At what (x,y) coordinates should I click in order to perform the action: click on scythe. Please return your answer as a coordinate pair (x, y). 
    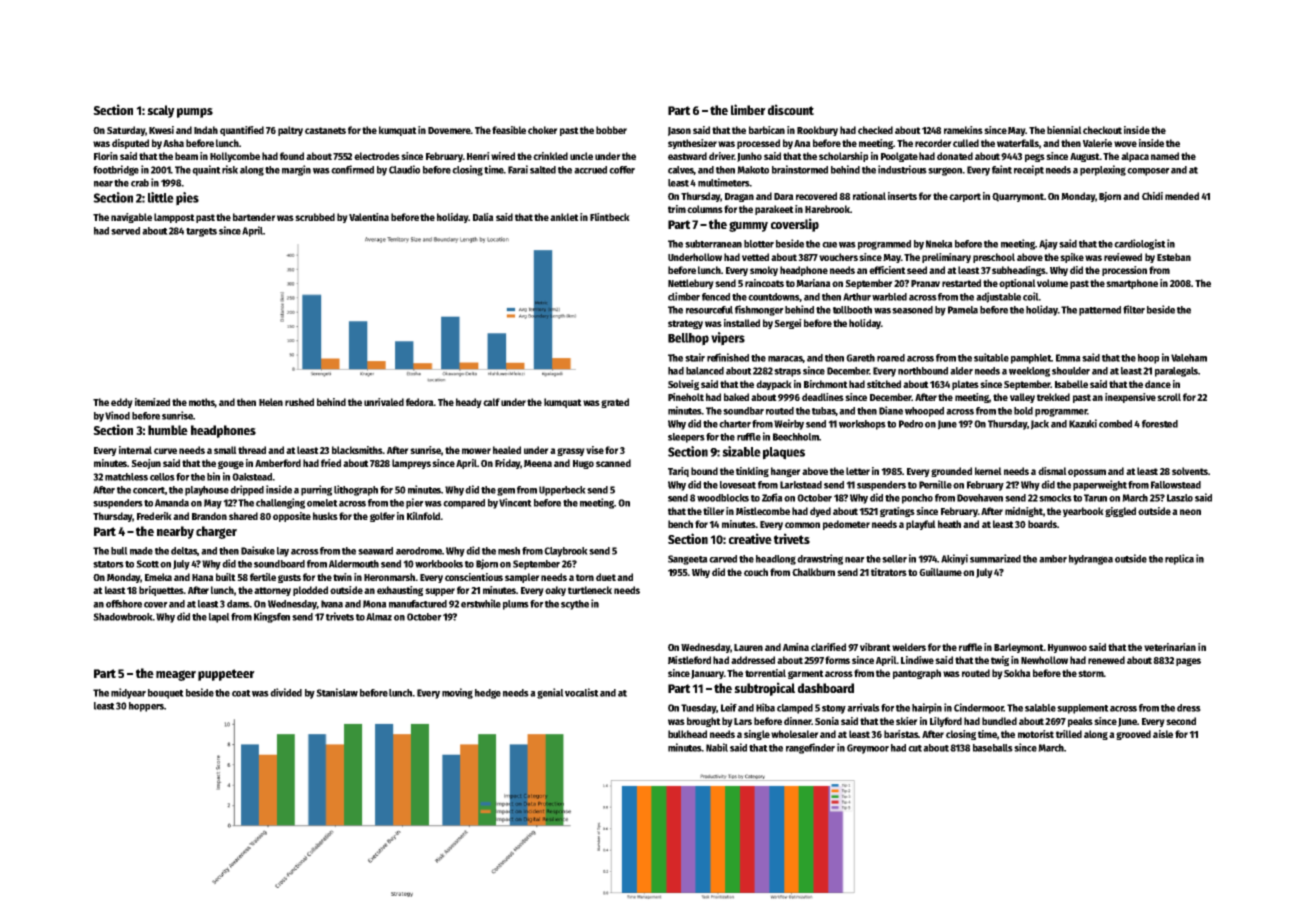
    Looking at the image, I should click on (575, 605).
